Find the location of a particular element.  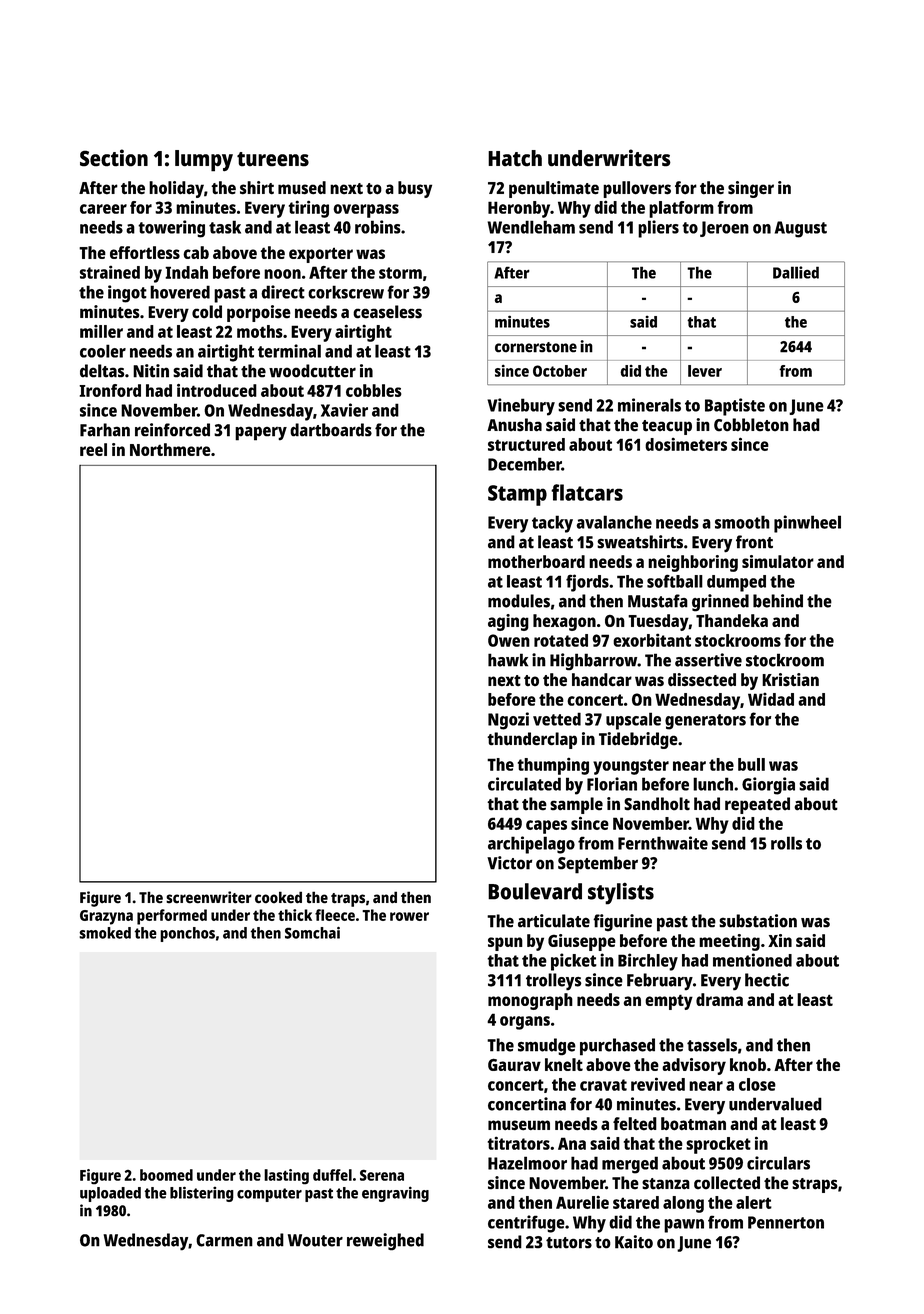

archipelago is located at coordinates (531, 845).
